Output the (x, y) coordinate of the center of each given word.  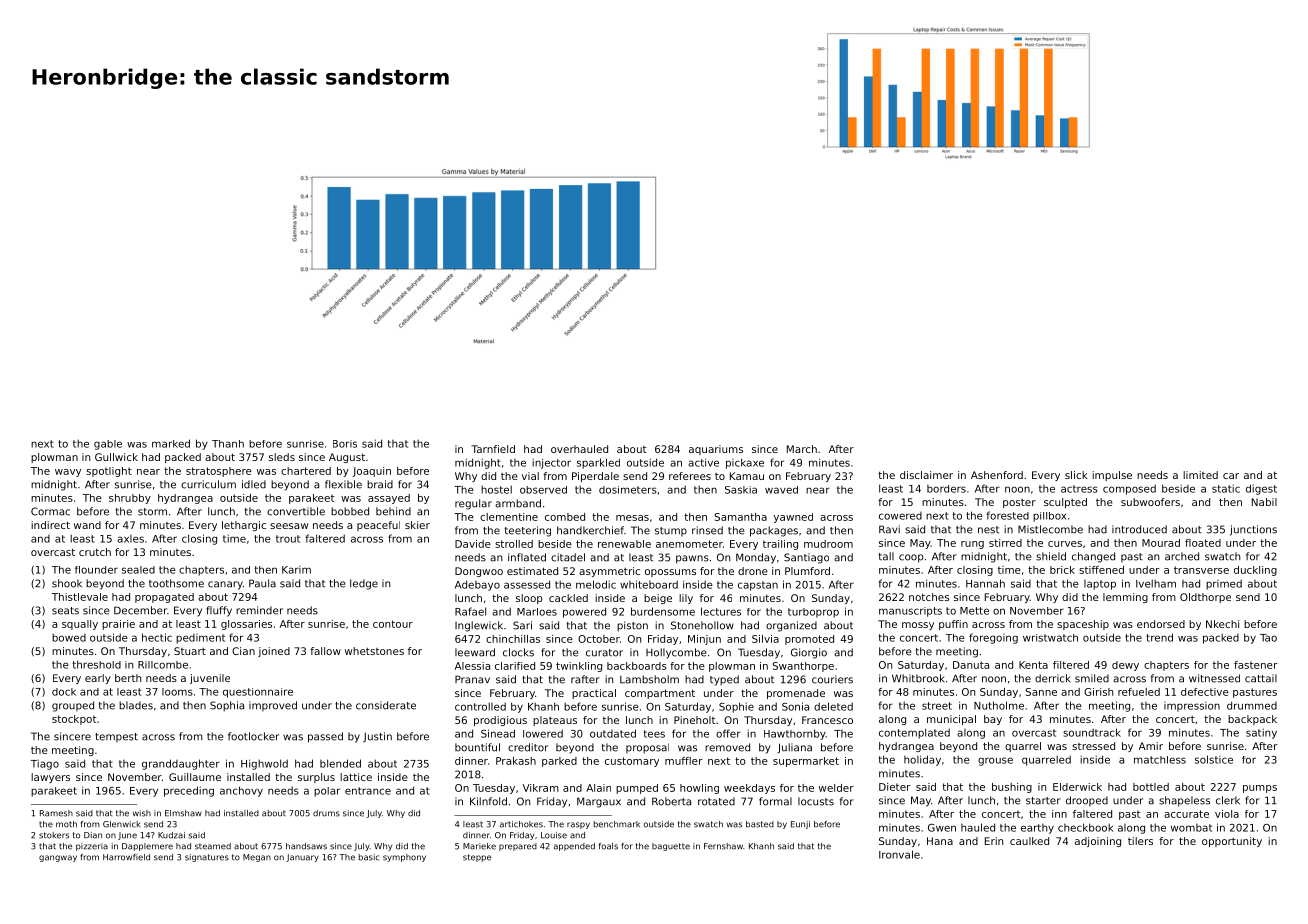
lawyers (50, 778)
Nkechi (1222, 624)
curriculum (208, 484)
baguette (671, 847)
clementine (509, 517)
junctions (1253, 530)
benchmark (617, 824)
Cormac (50, 511)
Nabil (1264, 502)
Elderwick (1077, 787)
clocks (518, 652)
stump (671, 531)
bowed (69, 637)
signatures (207, 858)
